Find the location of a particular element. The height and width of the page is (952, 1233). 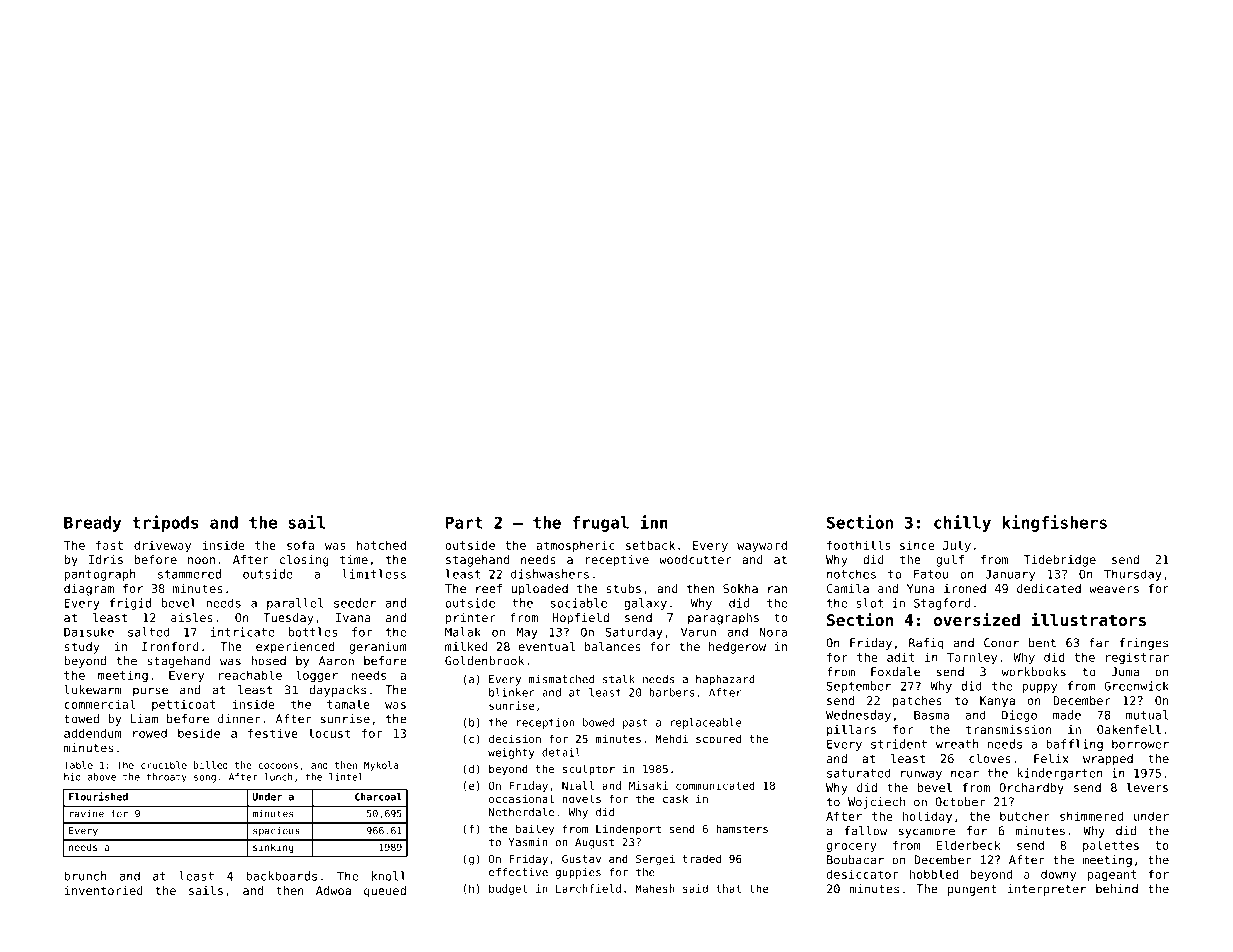

kingfishers is located at coordinates (1054, 523).
